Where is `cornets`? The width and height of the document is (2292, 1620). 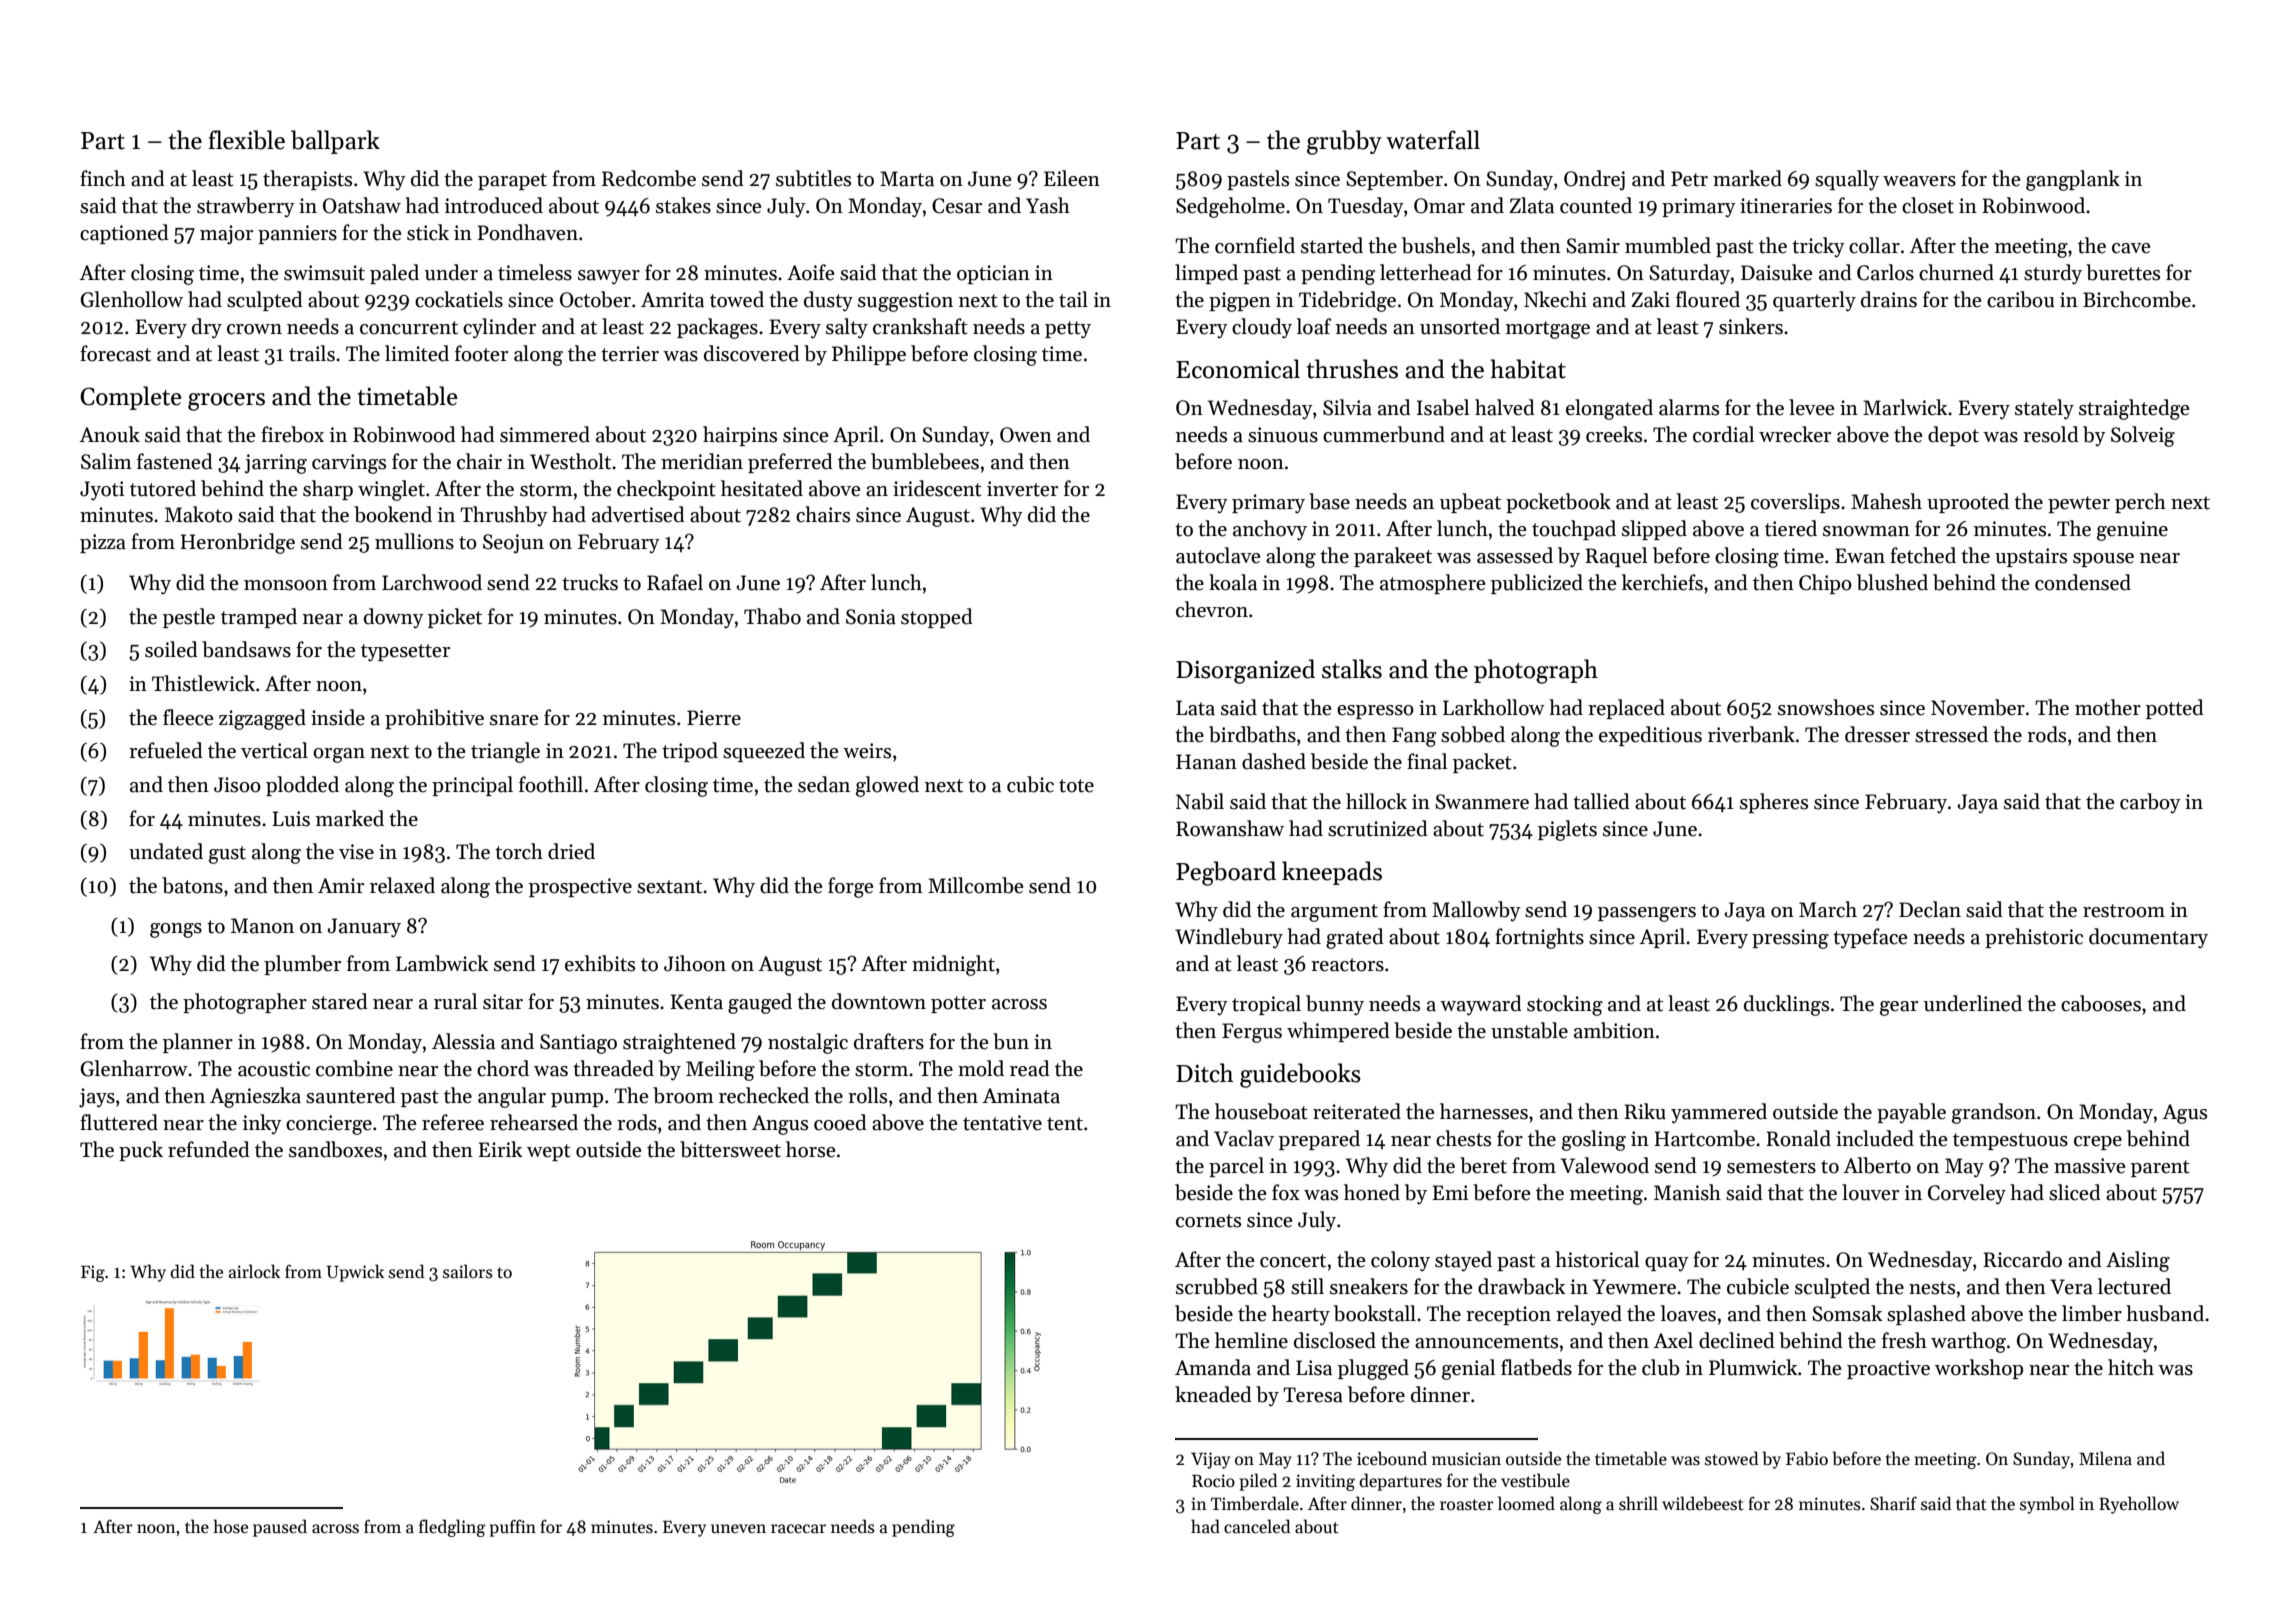 cornets is located at coordinates (1208, 1221).
